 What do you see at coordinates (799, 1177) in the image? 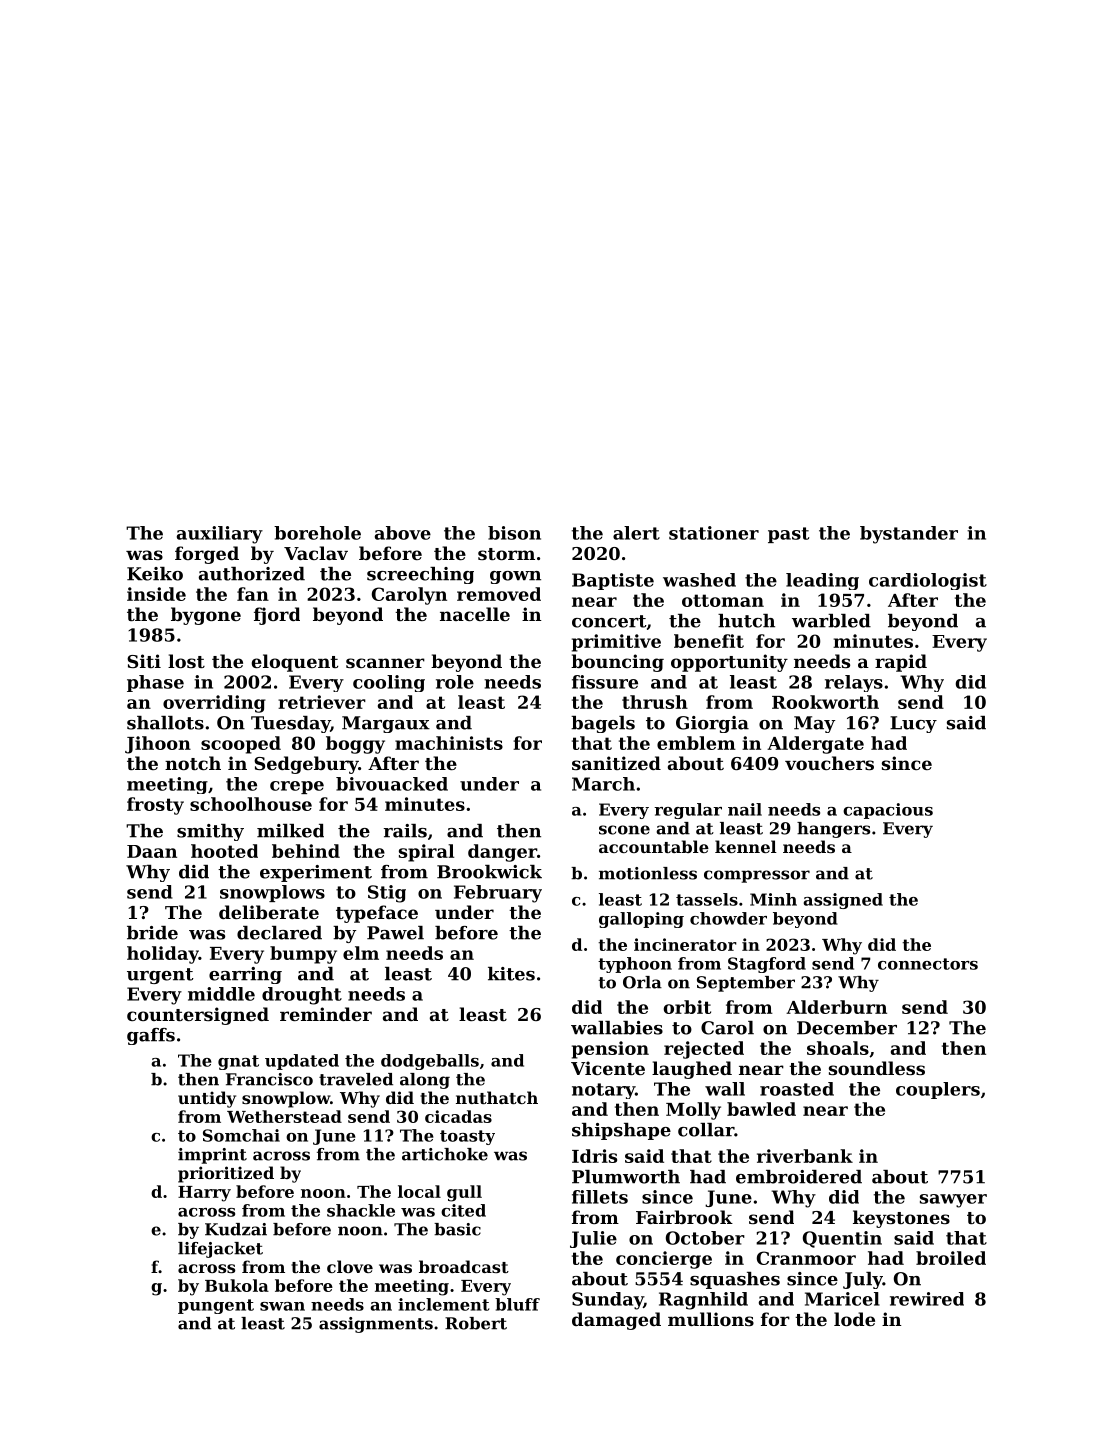
I see `embroidered` at bounding box center [799, 1177].
